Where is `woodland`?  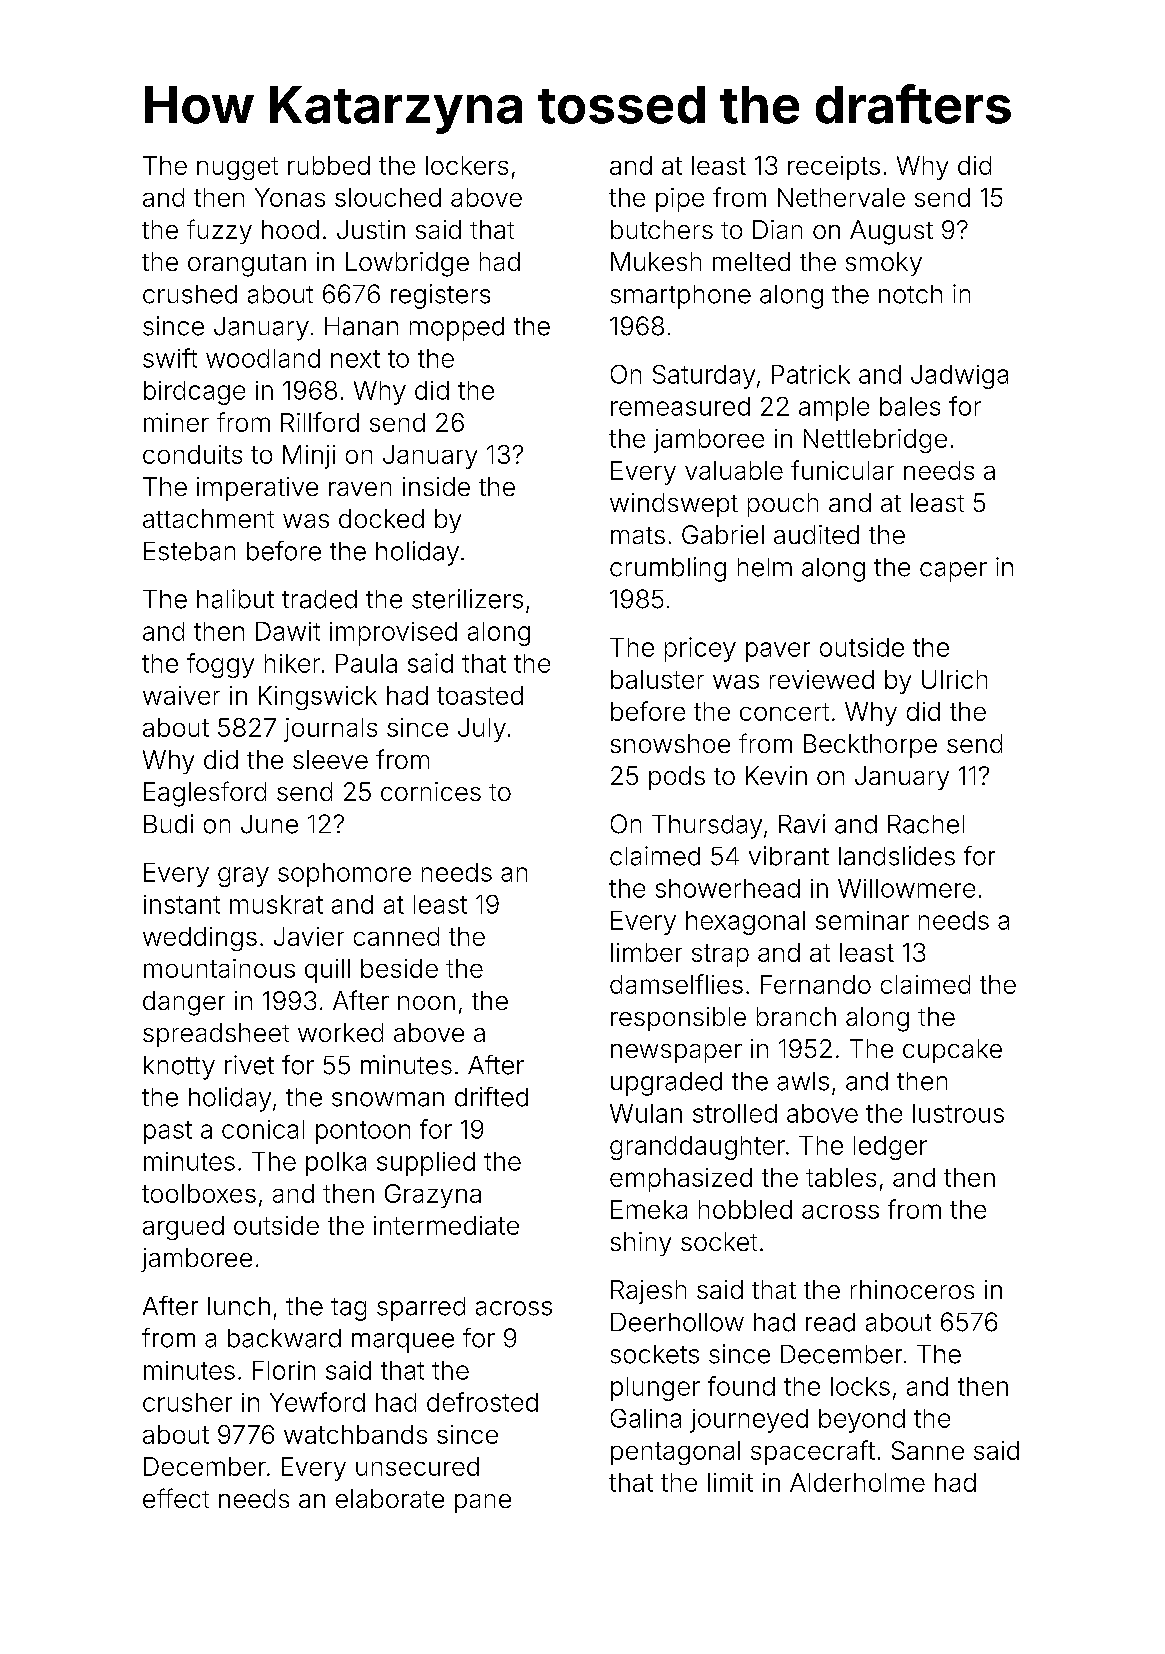 woodland is located at coordinates (263, 358).
